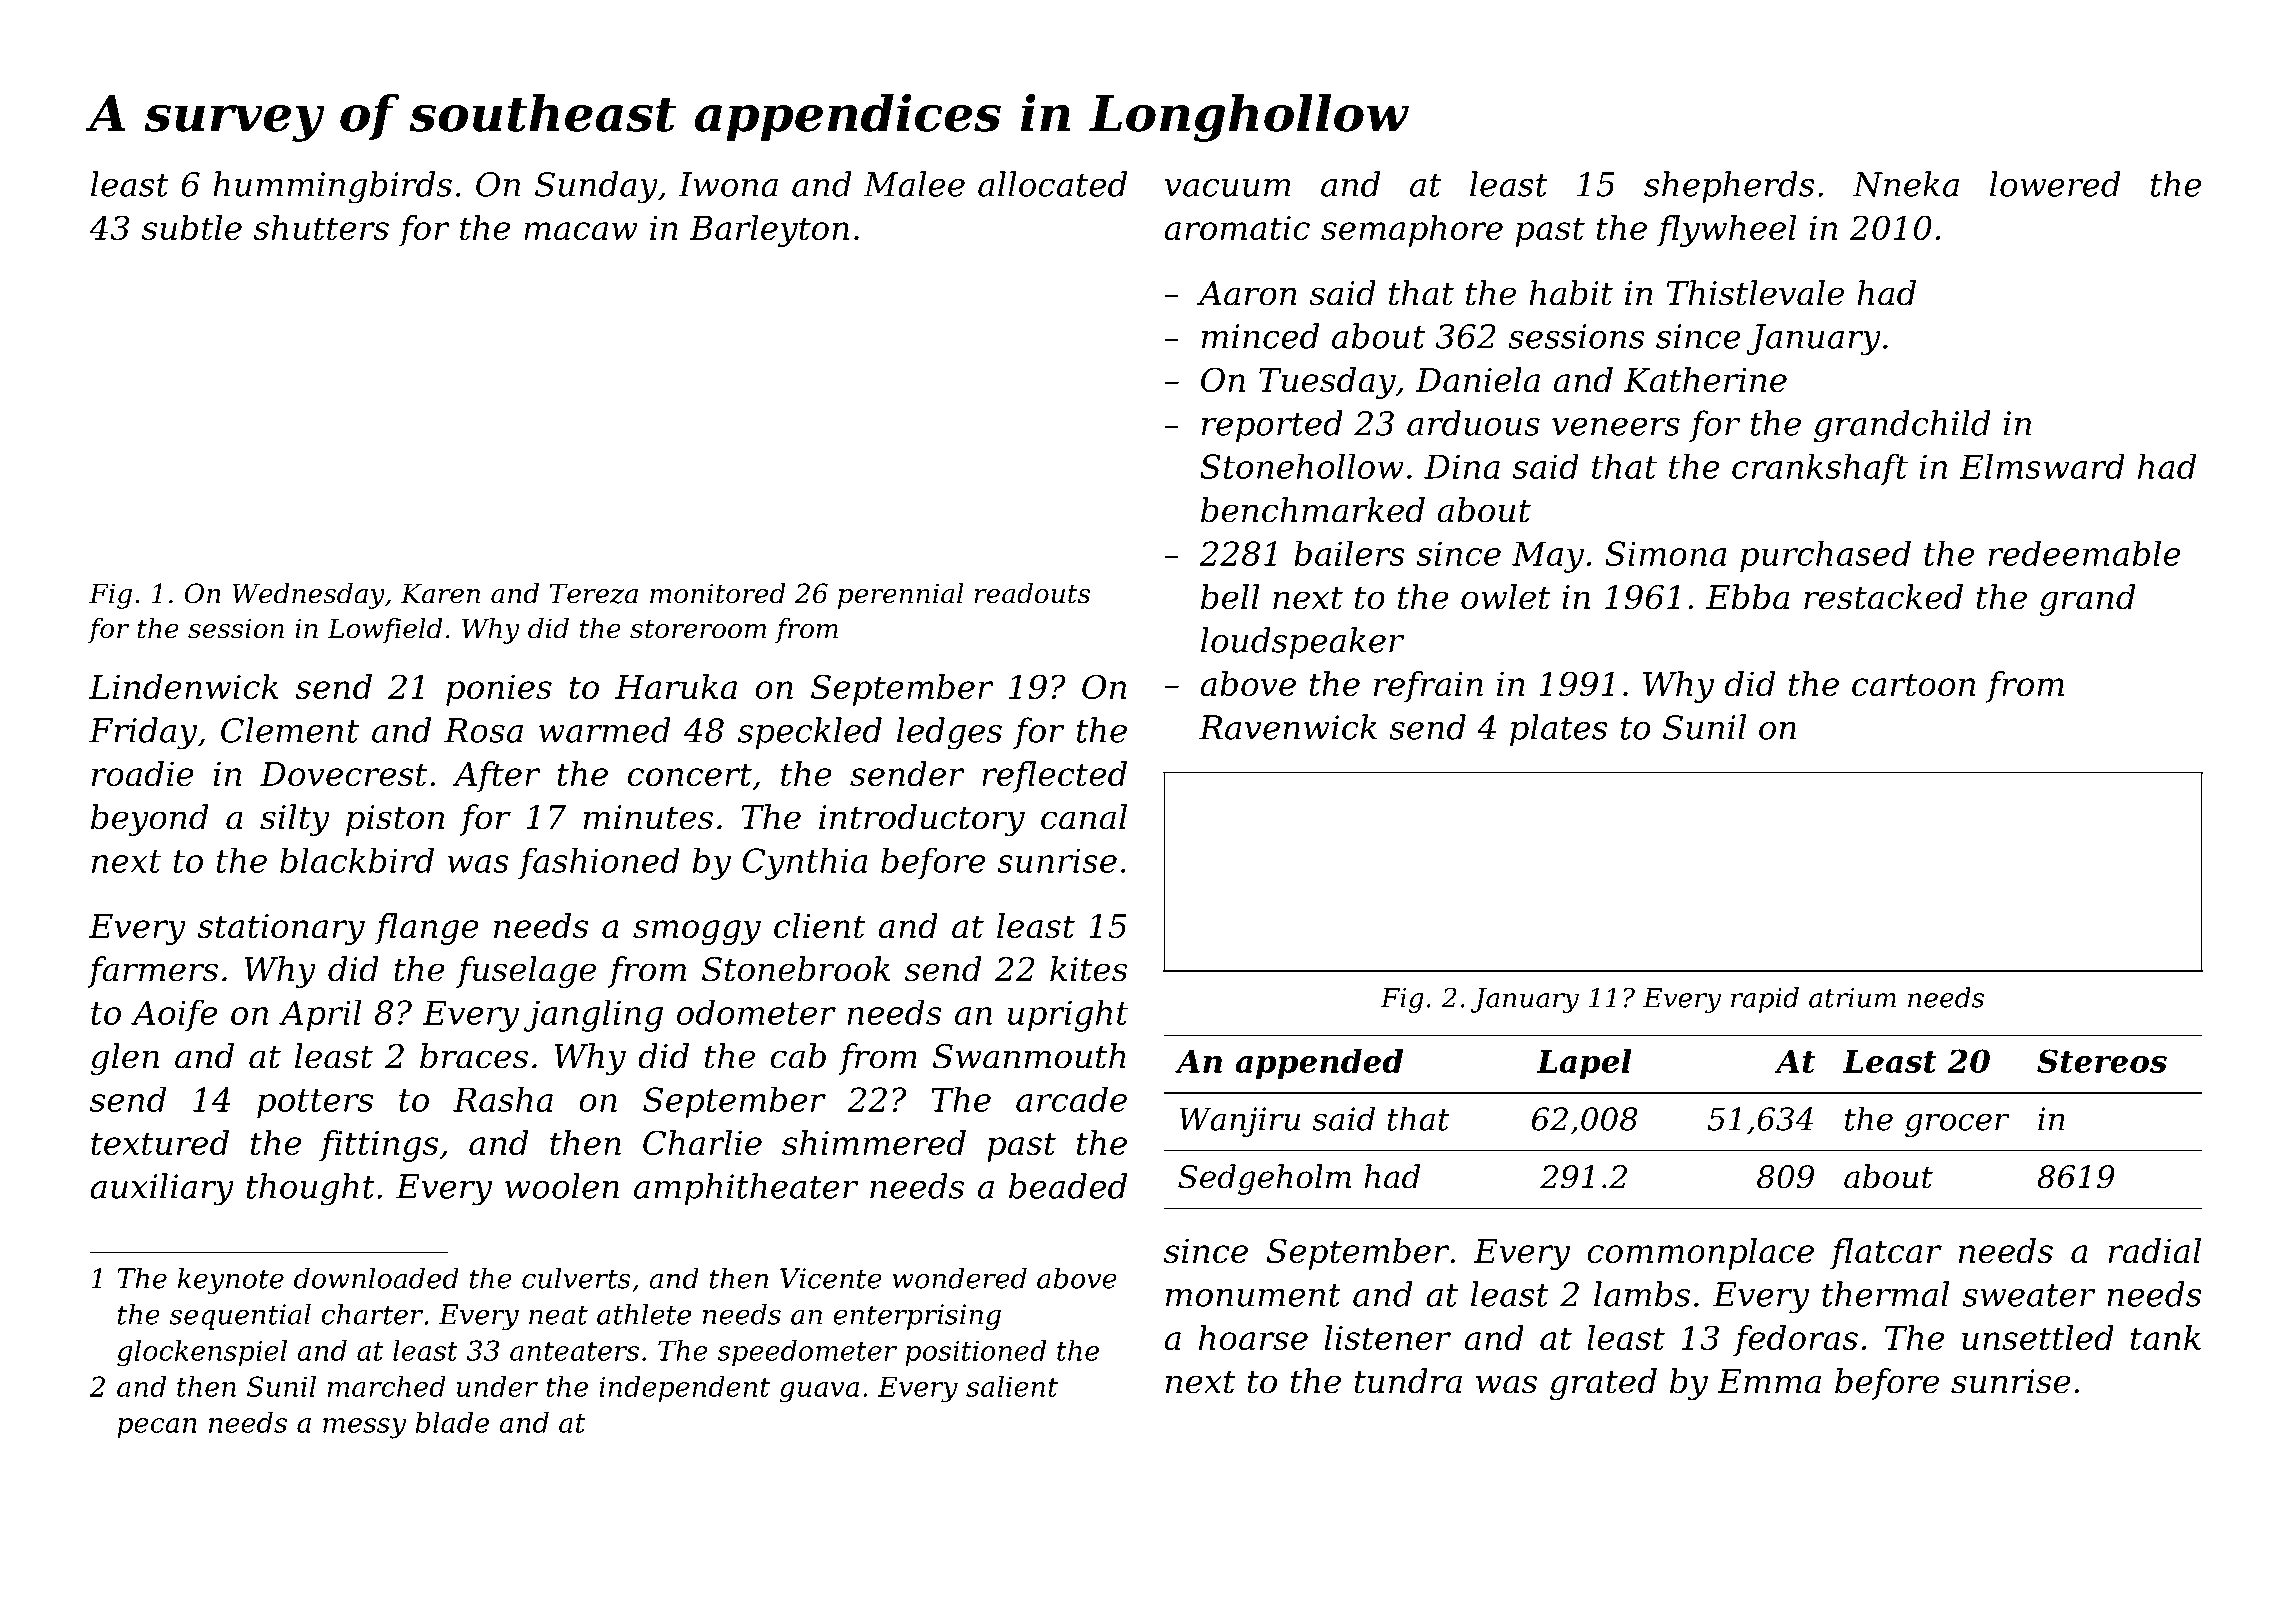 The image size is (2292, 1620). What do you see at coordinates (1012, 1386) in the screenshot?
I see `salient` at bounding box center [1012, 1386].
